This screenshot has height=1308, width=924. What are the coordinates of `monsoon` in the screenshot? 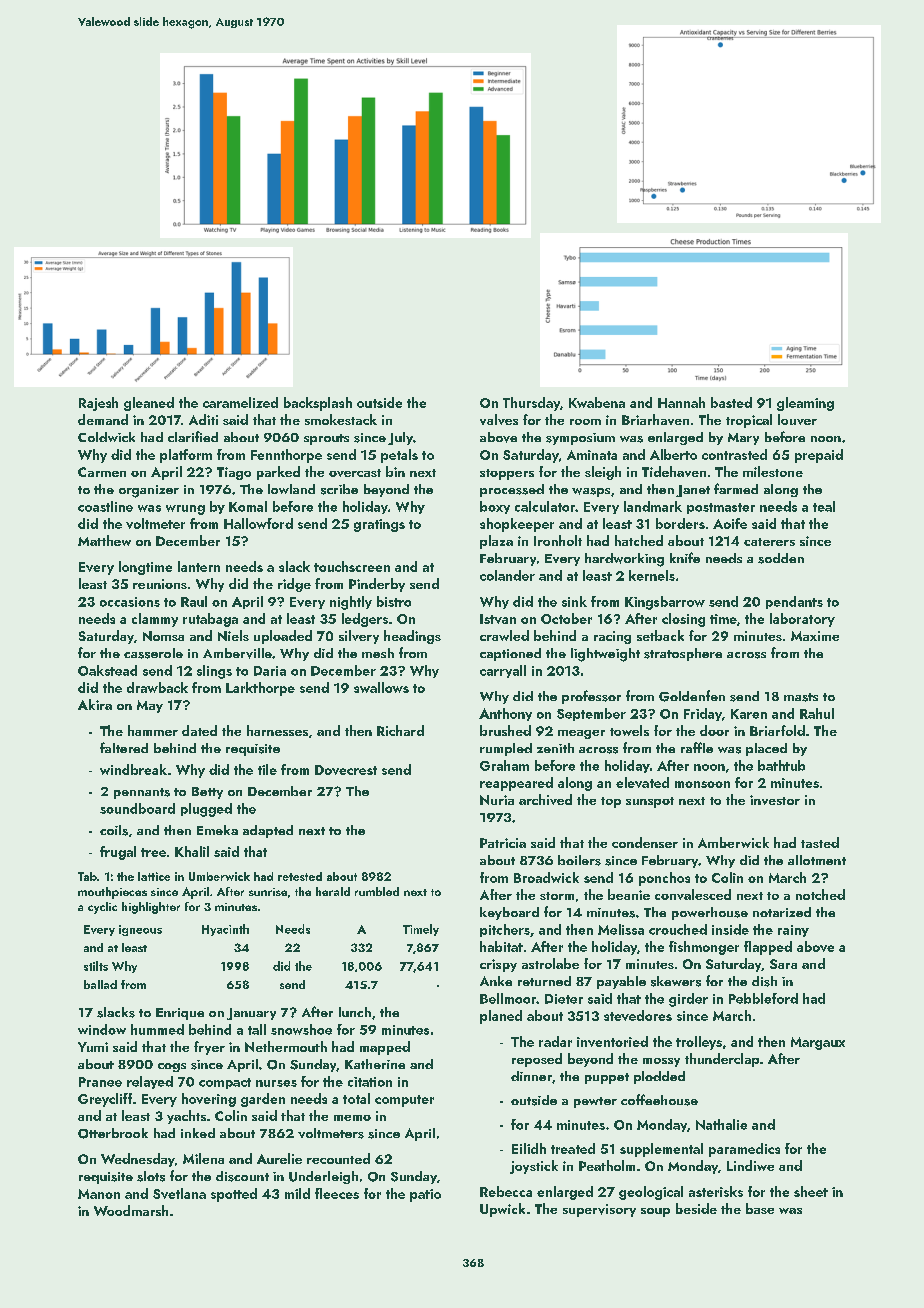 It's located at (702, 784).
